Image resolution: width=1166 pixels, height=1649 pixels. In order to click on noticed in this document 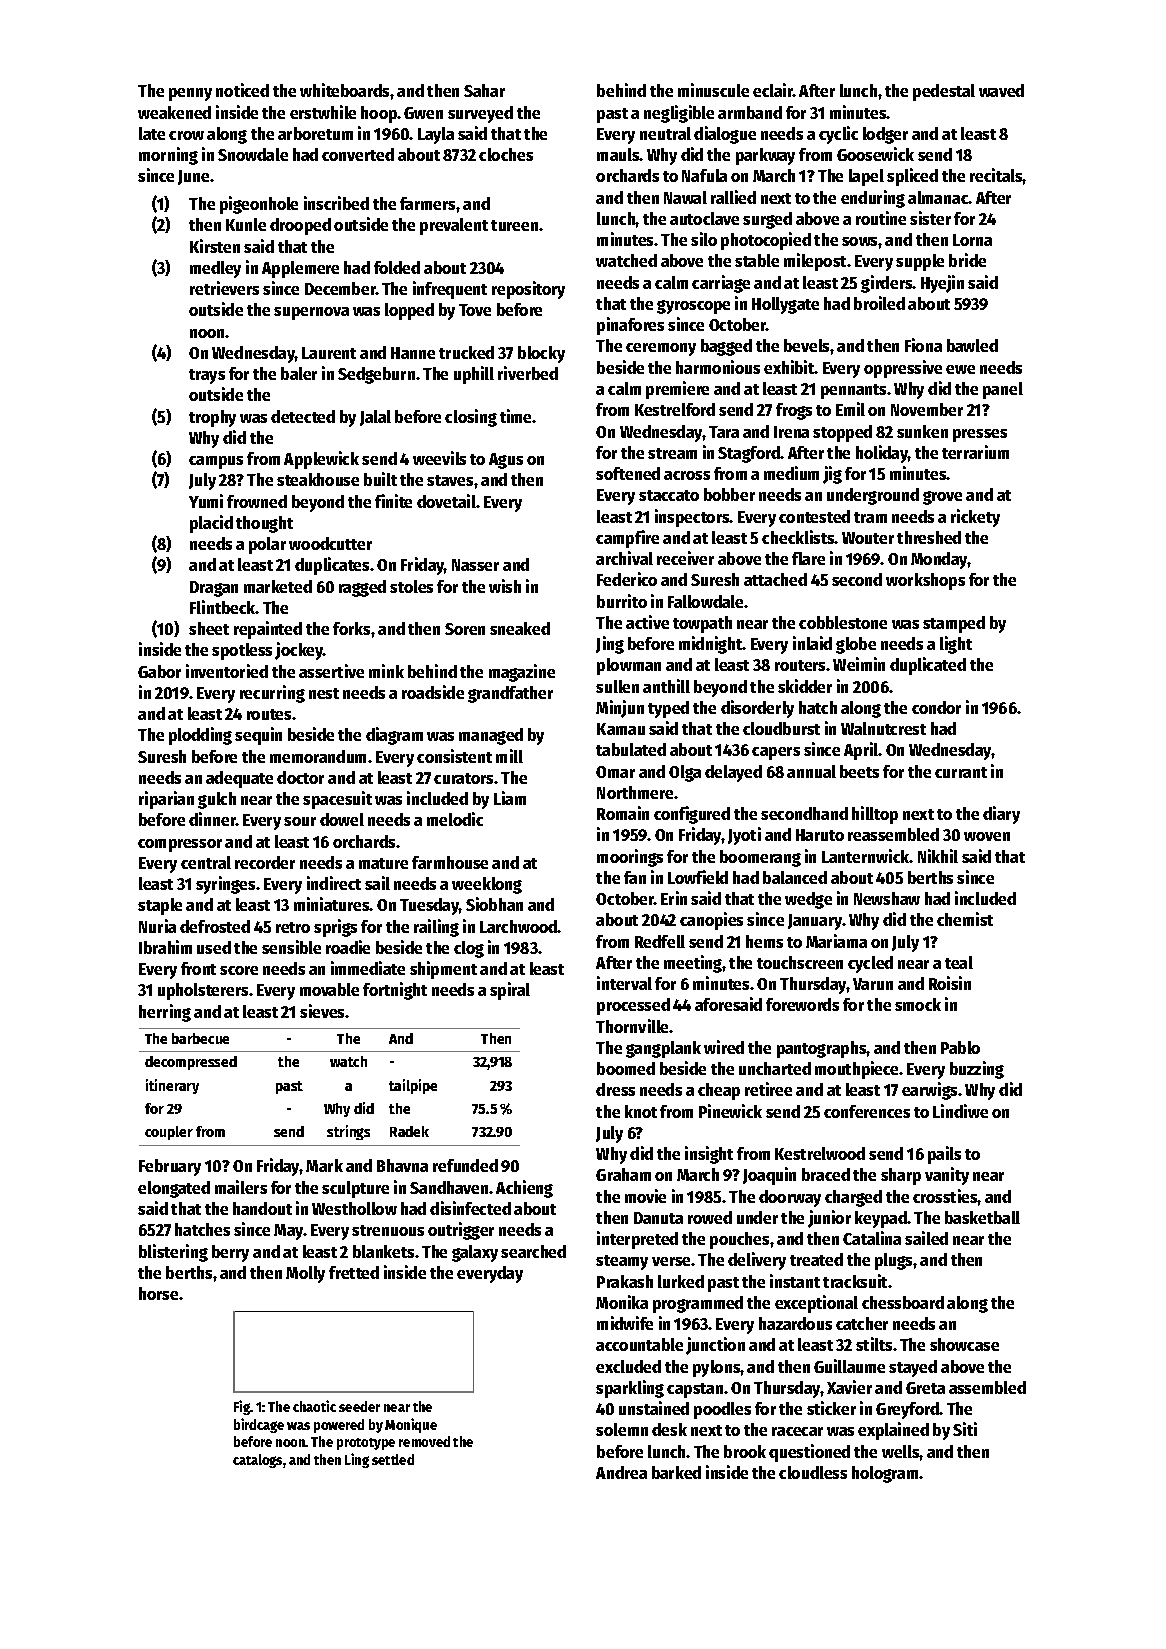, I will do `click(242, 90)`.
